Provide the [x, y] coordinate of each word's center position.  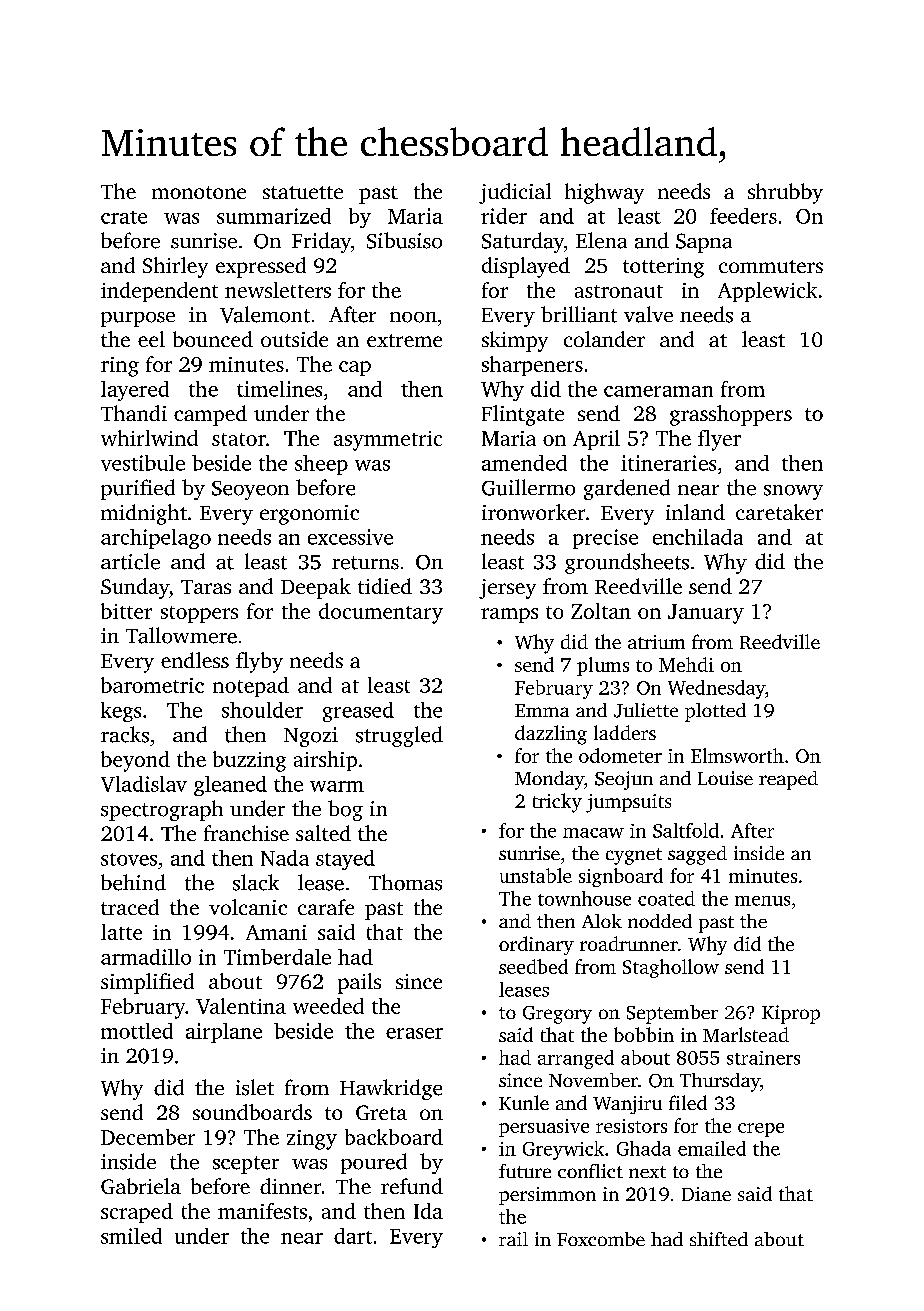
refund [412, 1186]
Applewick [767, 292]
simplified [147, 983]
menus [762, 901]
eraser [414, 1033]
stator [239, 439]
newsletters [278, 290]
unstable [536, 875]
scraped [137, 1213]
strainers [763, 1058]
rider [504, 216]
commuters [771, 266]
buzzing [249, 761]
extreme [404, 340]
